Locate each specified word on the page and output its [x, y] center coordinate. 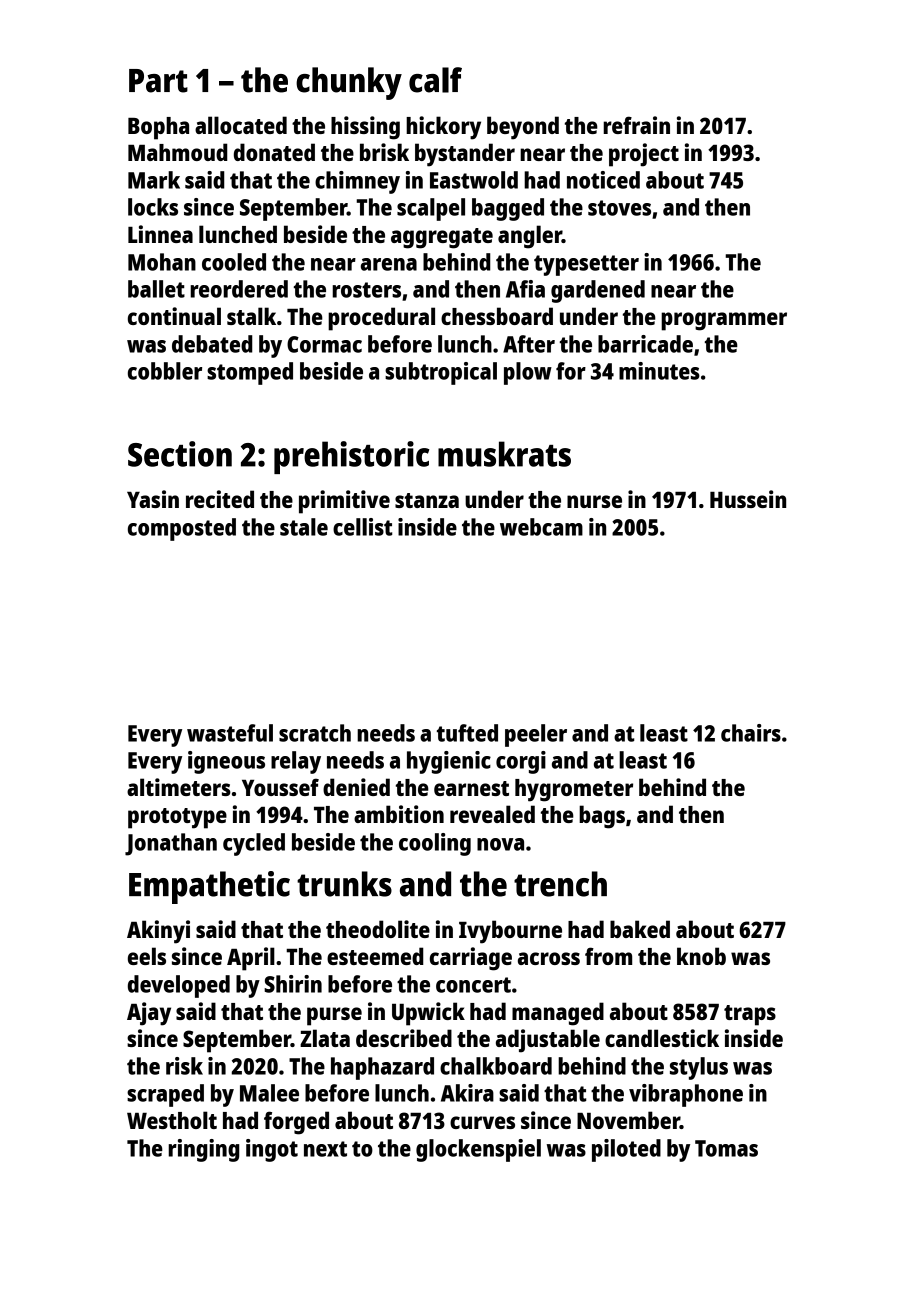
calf [435, 80]
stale [304, 527]
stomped [250, 373]
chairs [751, 733]
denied [356, 787]
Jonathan [171, 844]
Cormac [324, 344]
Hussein [748, 499]
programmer [724, 321]
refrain [636, 125]
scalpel [431, 209]
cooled [234, 262]
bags [602, 817]
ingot [272, 1150]
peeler [536, 735]
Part [158, 81]
